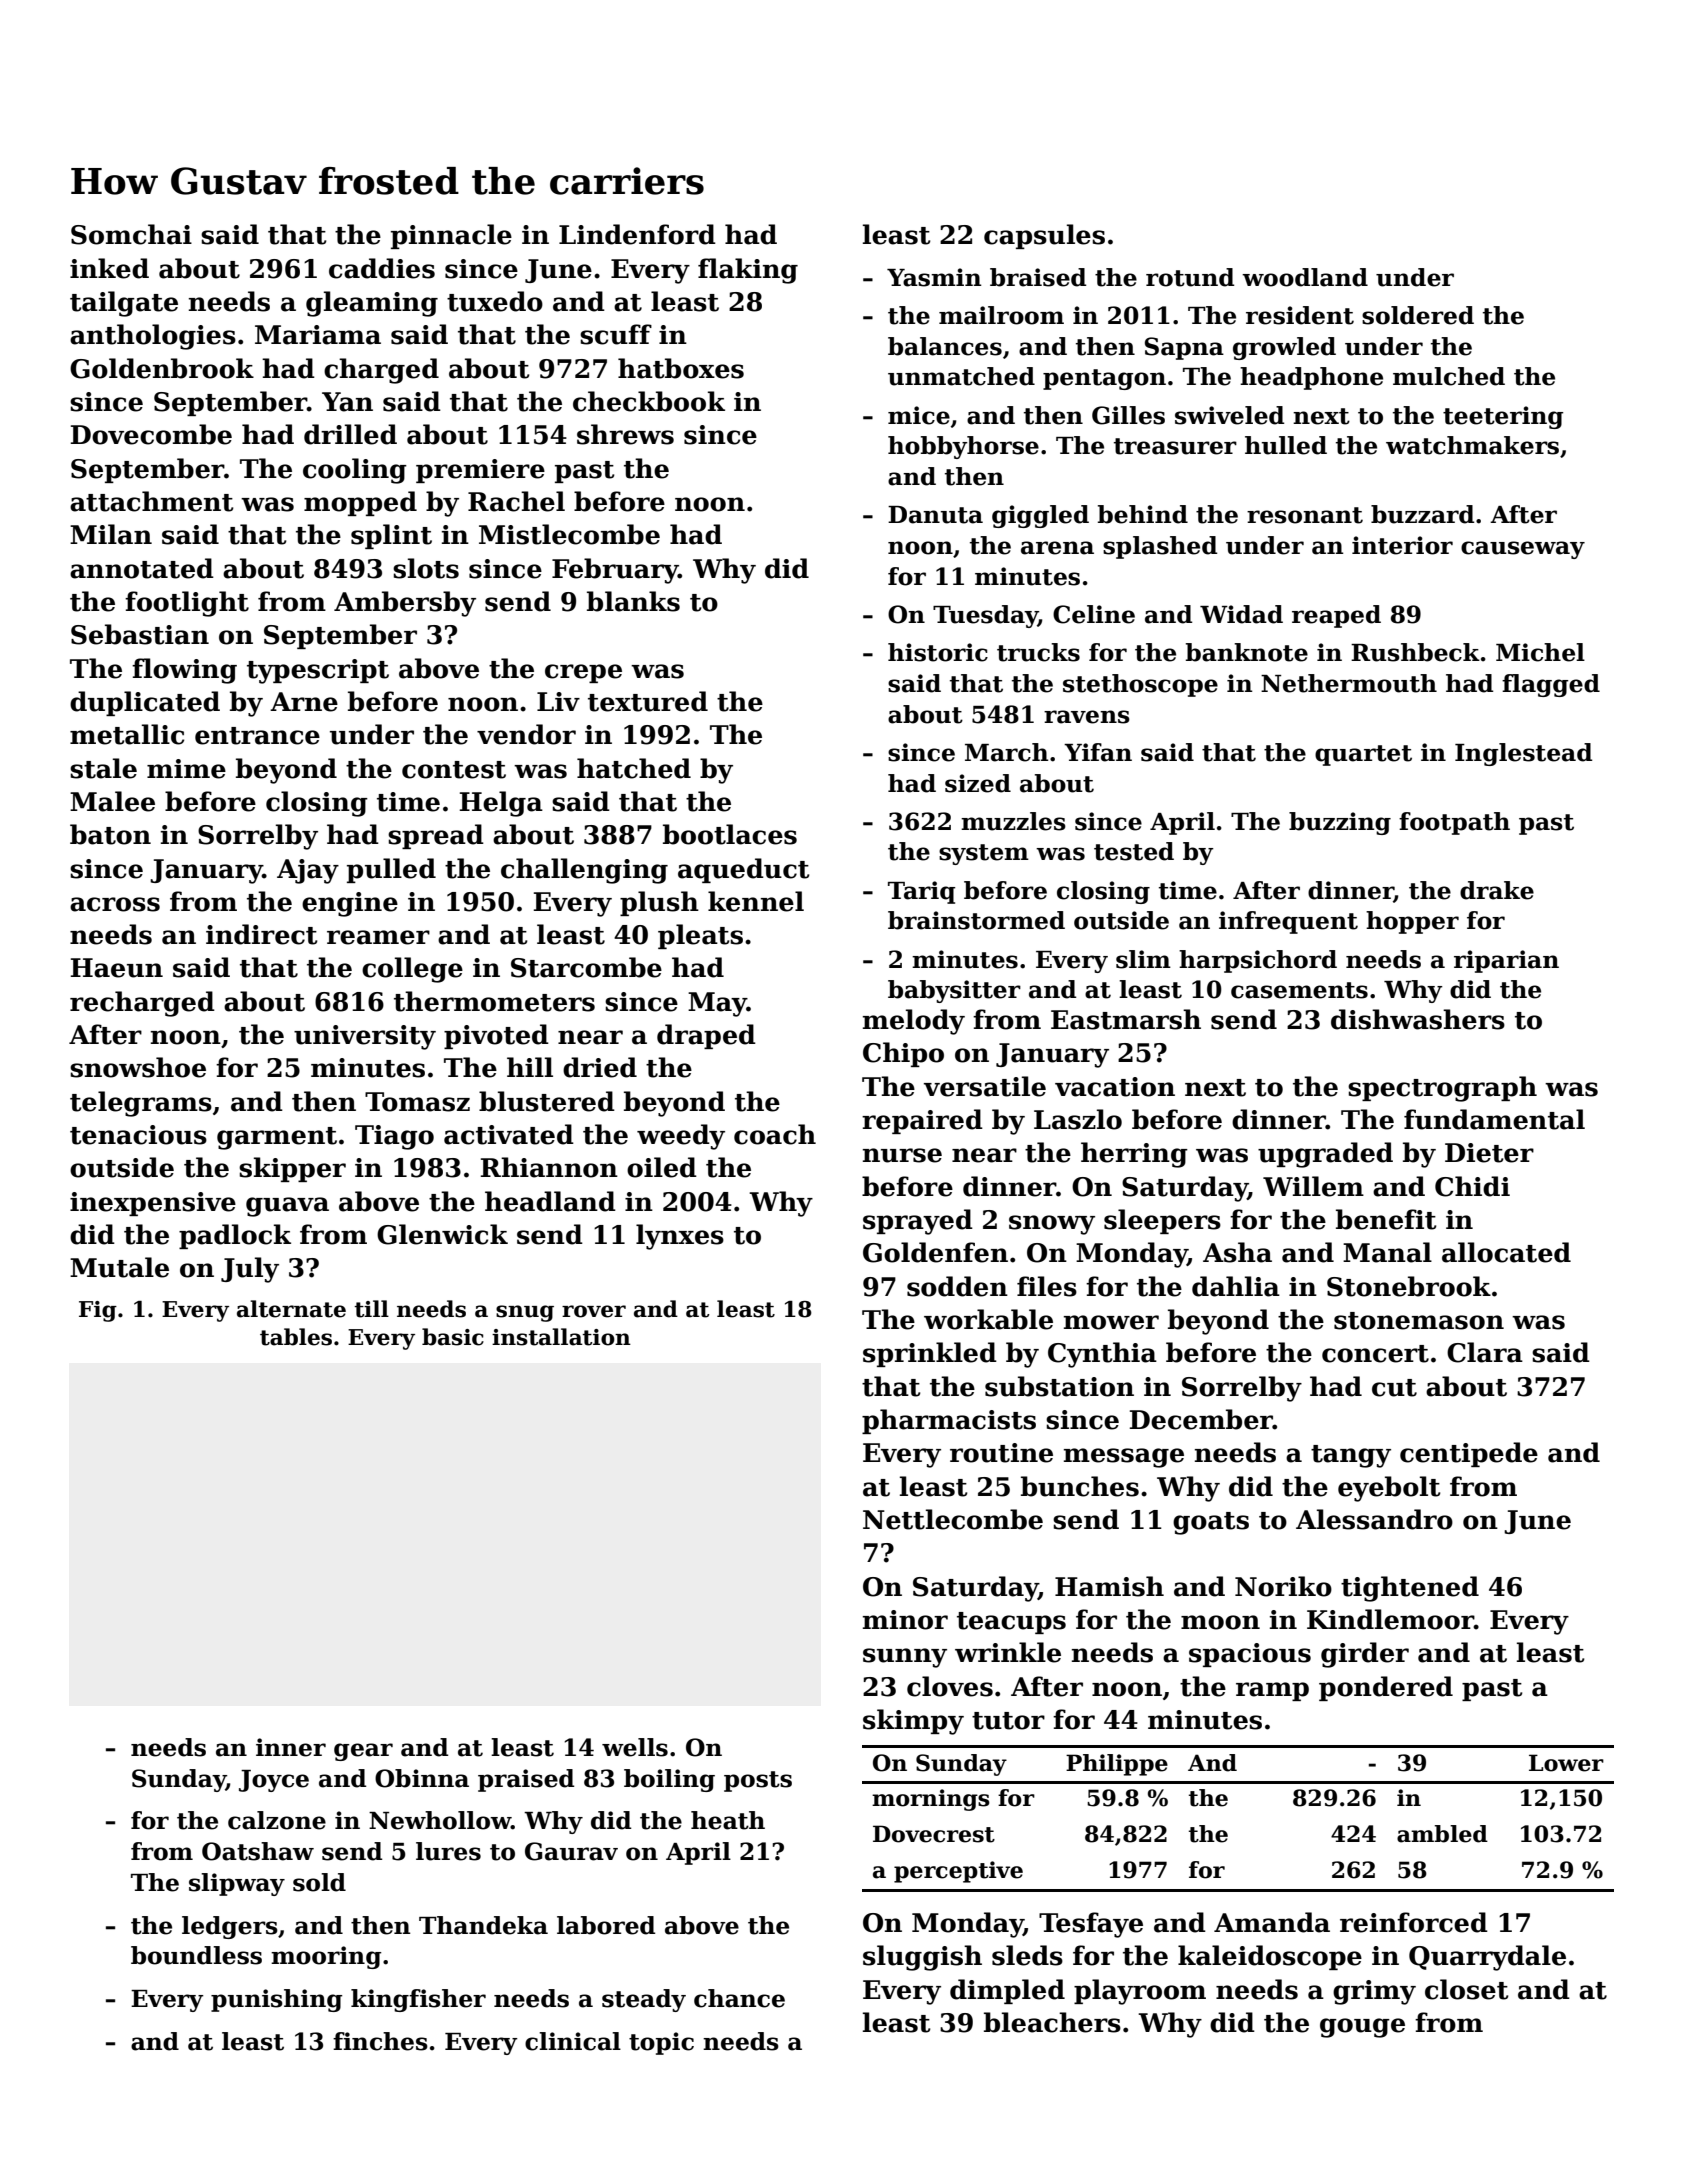 The height and width of the screenshot is (2178, 1683). What do you see at coordinates (363, 1752) in the screenshot?
I see `gear` at bounding box center [363, 1752].
